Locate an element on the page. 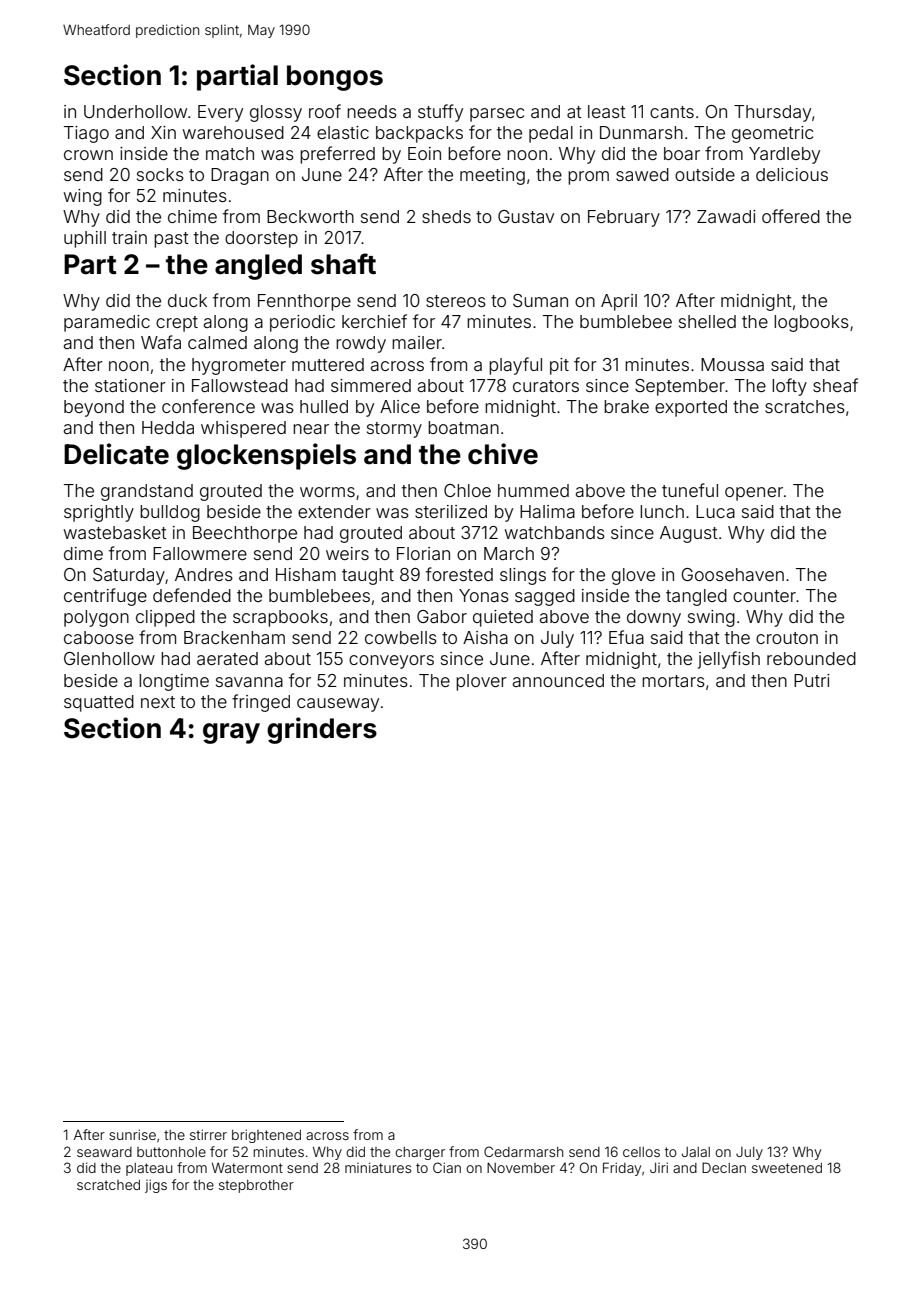  Jalal is located at coordinates (696, 1152).
